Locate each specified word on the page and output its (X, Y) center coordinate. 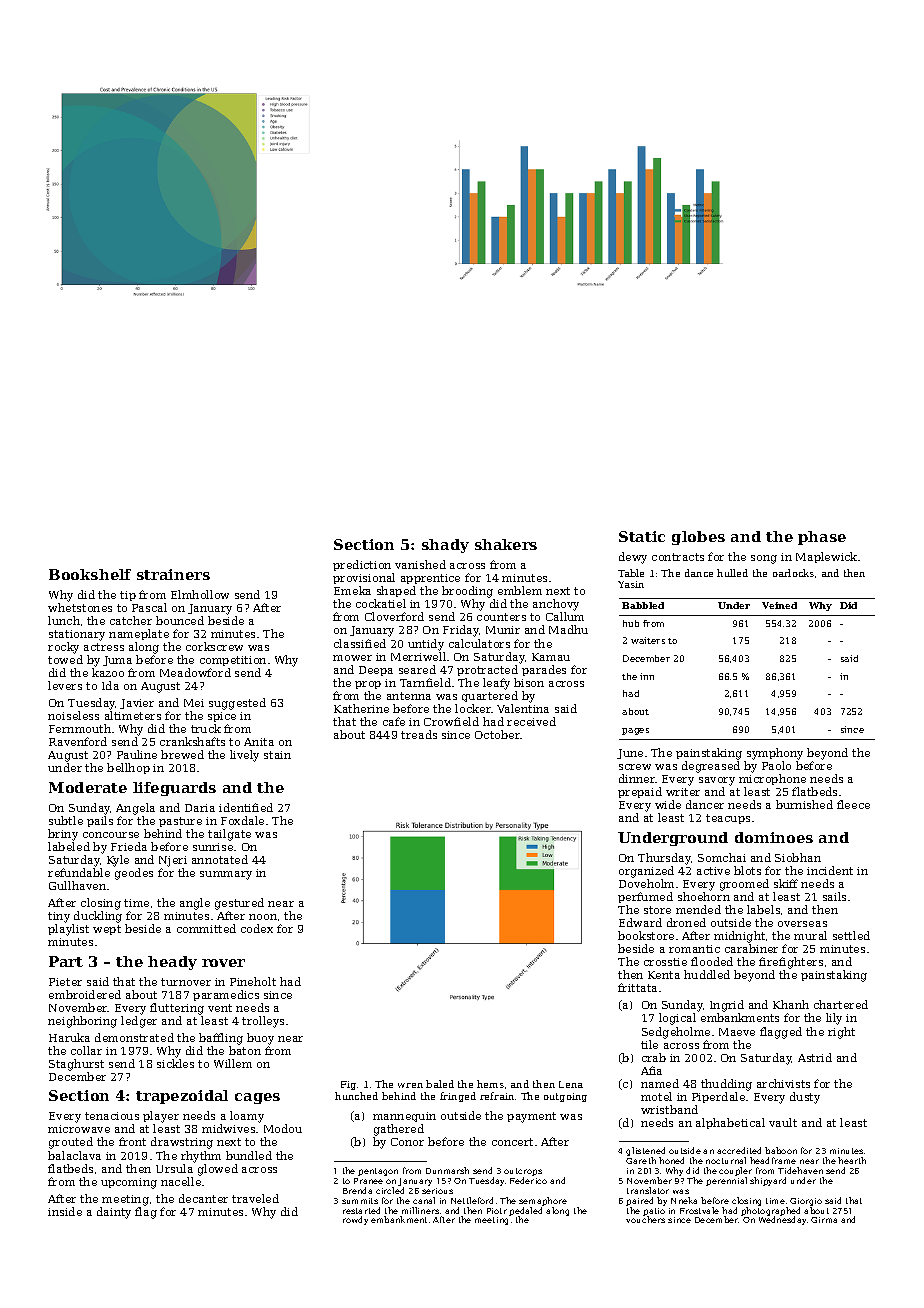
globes (698, 538)
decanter (203, 1198)
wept (107, 930)
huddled (707, 974)
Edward (640, 922)
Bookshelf (90, 574)
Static (642, 536)
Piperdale (718, 1097)
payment (531, 1117)
